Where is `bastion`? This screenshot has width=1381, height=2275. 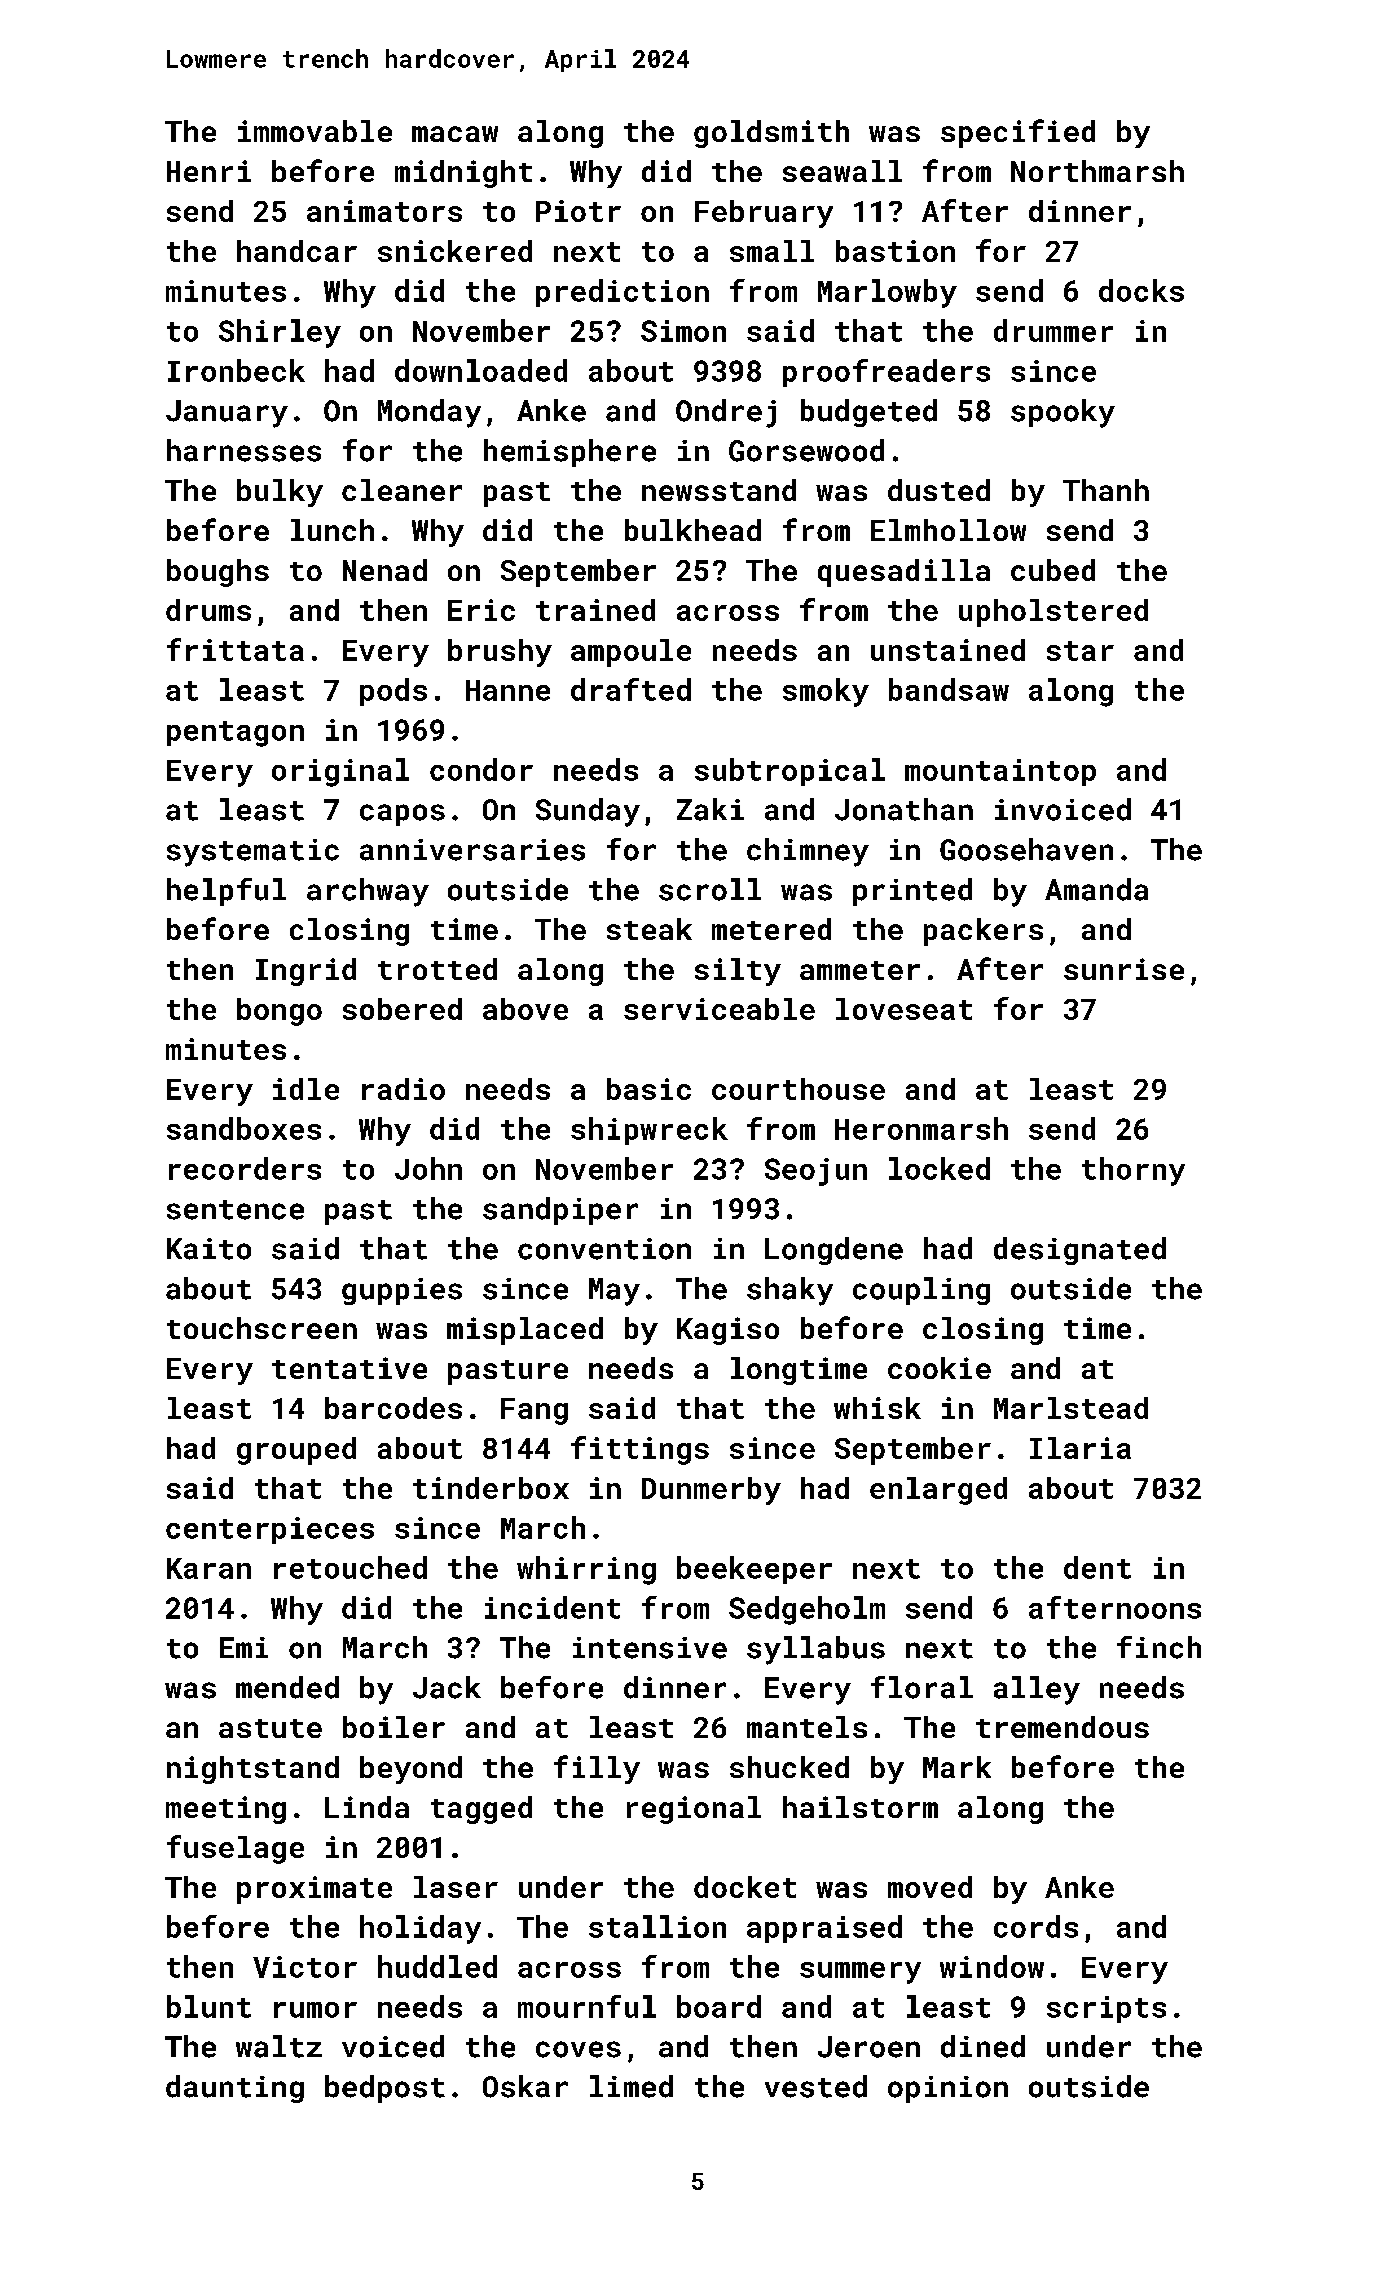 bastion is located at coordinates (895, 251).
